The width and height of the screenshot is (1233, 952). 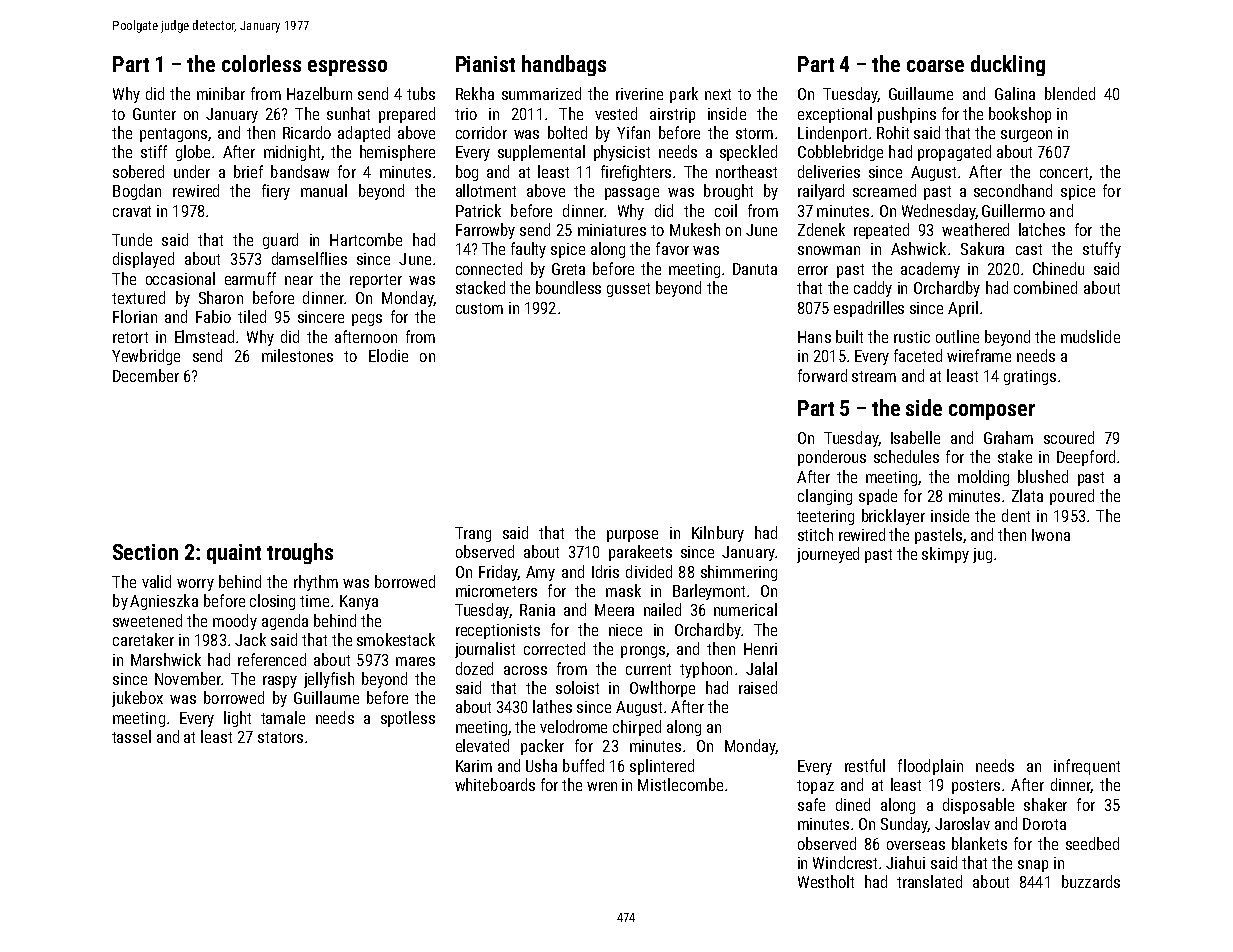 I want to click on whiteboards, so click(x=495, y=784).
